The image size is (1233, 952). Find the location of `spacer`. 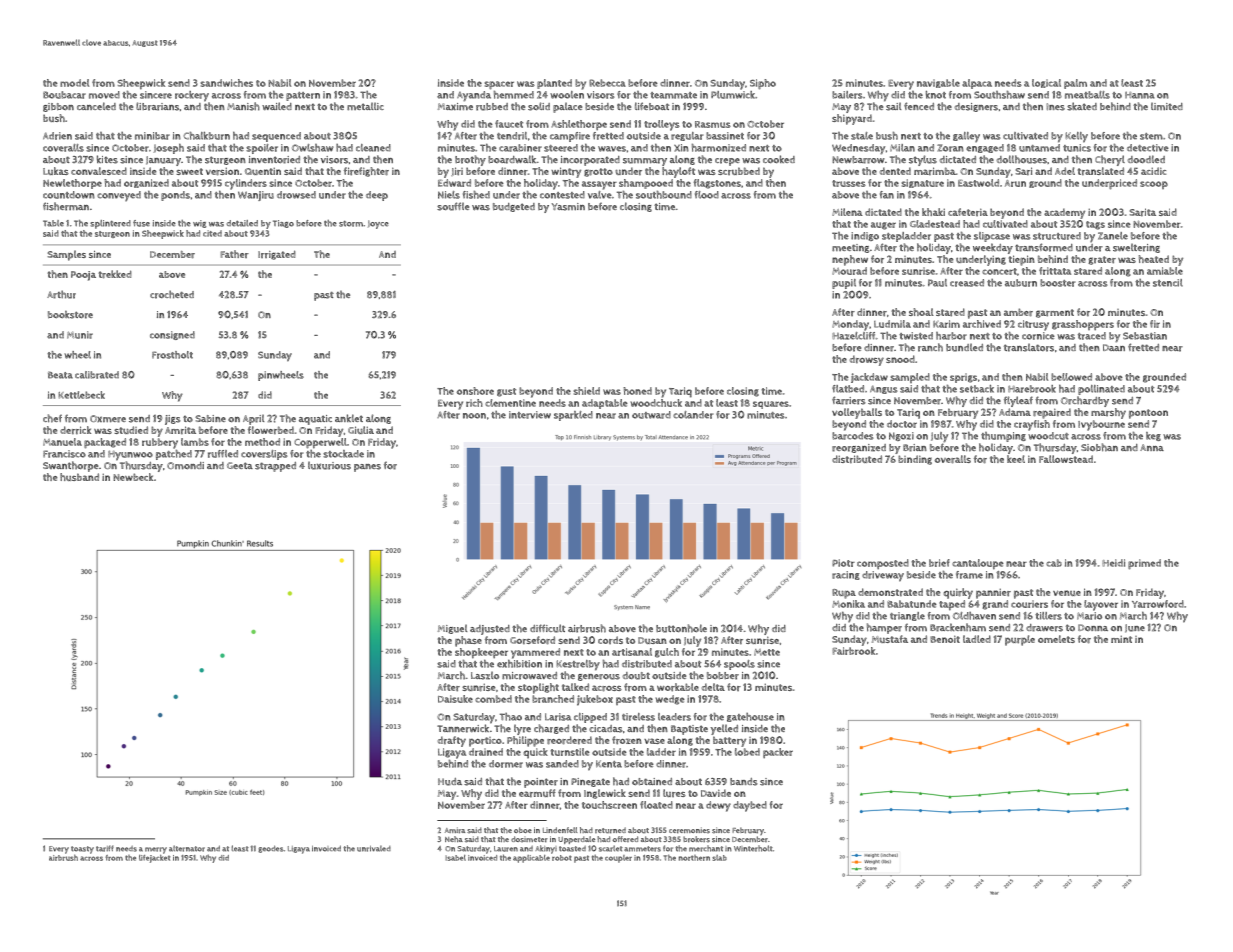

spacer is located at coordinates (499, 85).
